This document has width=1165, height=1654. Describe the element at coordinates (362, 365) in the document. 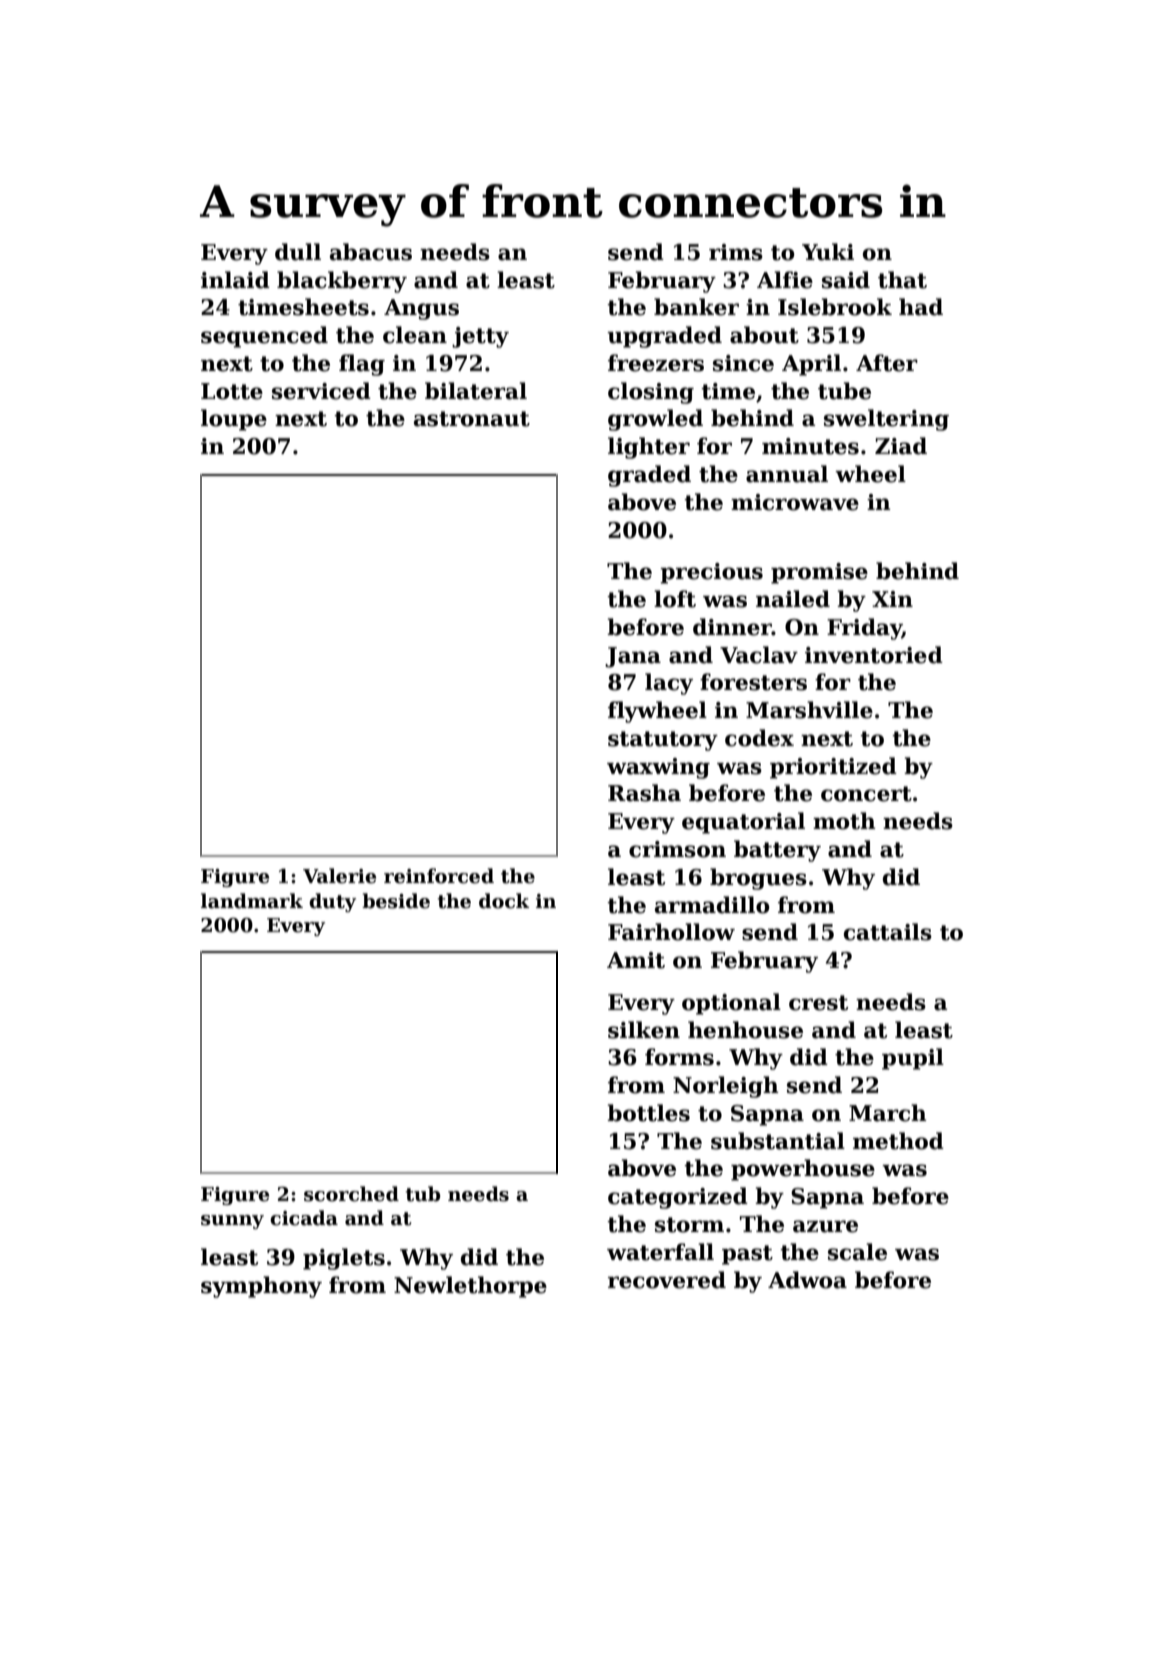

I see `flag` at that location.
